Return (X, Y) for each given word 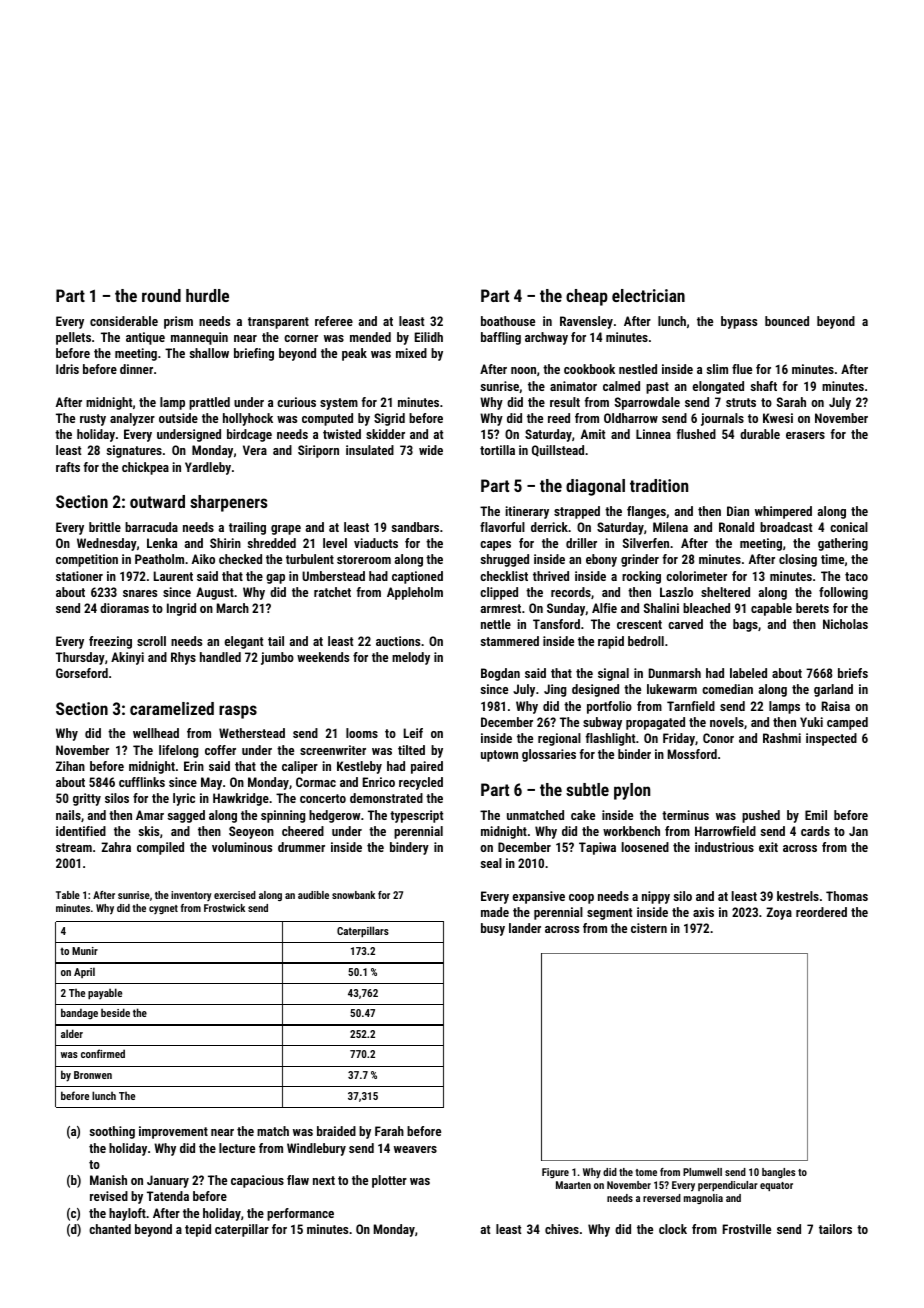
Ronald (736, 527)
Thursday (80, 658)
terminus (685, 815)
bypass (739, 322)
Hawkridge (241, 799)
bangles (778, 1173)
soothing (112, 1132)
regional (559, 739)
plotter (389, 1181)
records (571, 592)
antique (145, 338)
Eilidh (429, 337)
